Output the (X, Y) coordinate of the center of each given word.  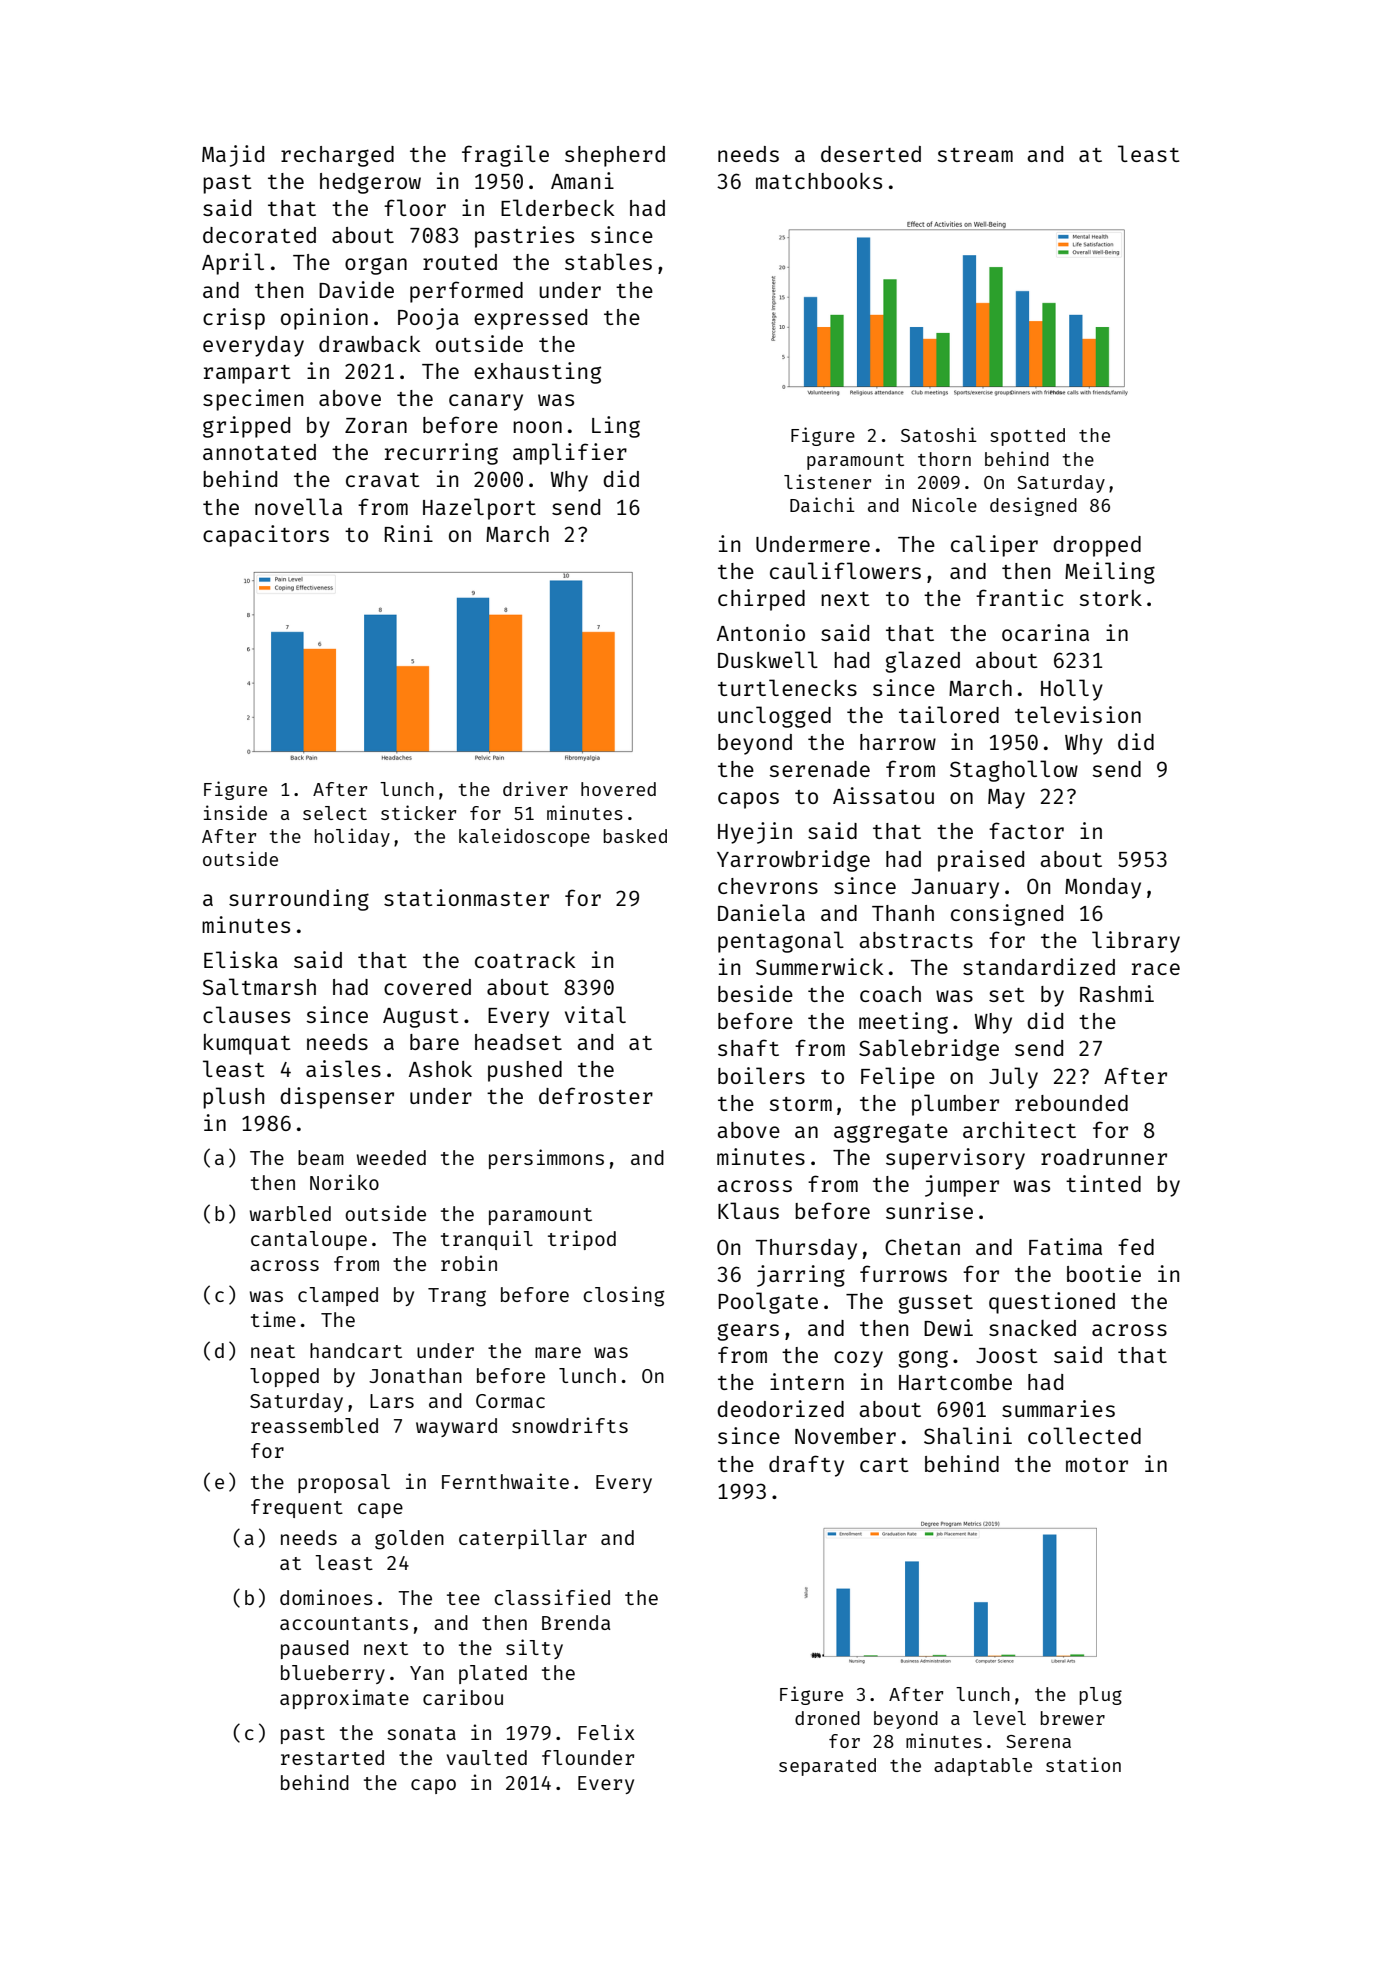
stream (975, 155)
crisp (234, 319)
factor (1026, 830)
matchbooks (819, 181)
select (335, 813)
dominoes (326, 1597)
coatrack (525, 960)
